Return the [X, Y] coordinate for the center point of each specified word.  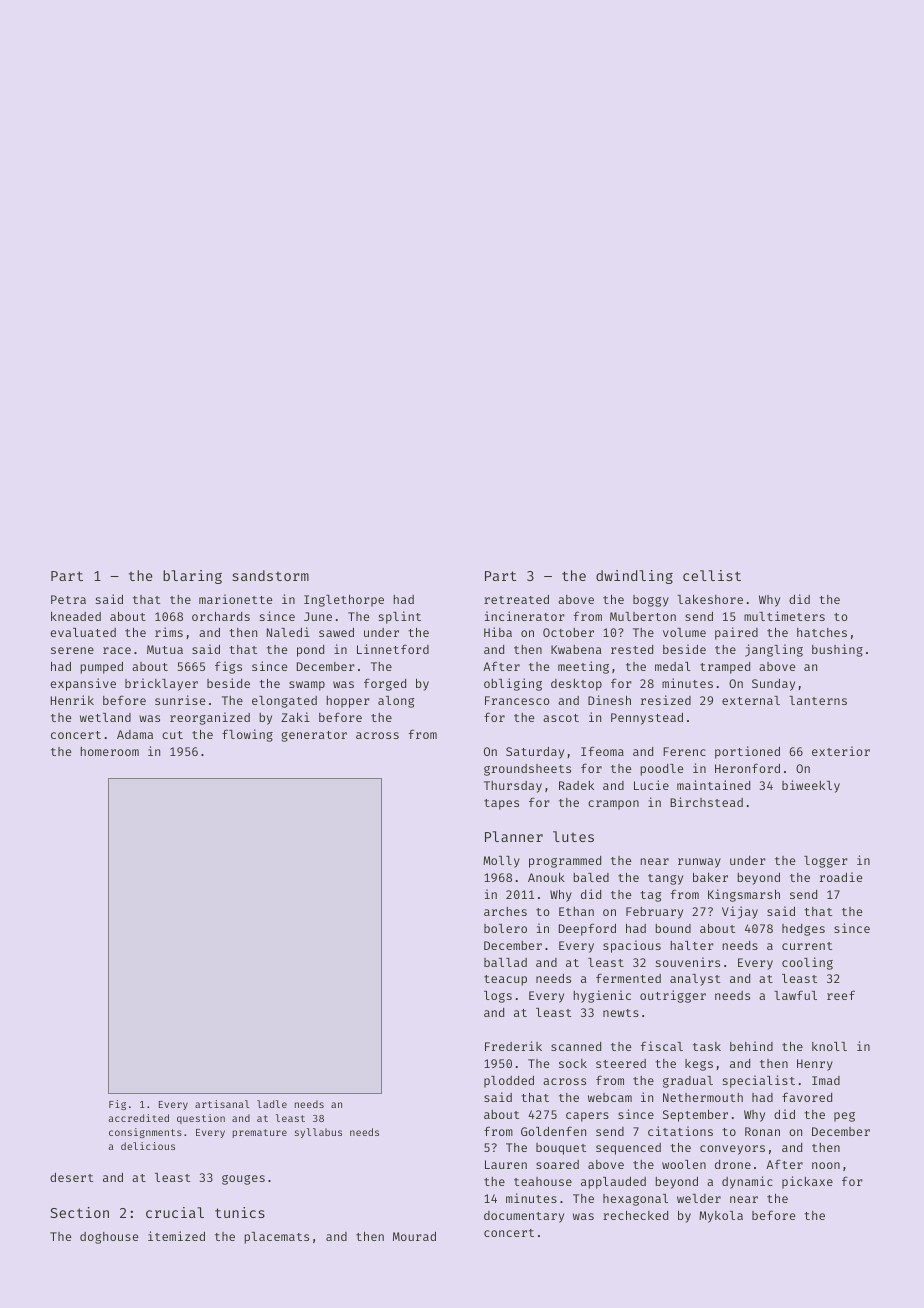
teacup [505, 980]
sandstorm [270, 575]
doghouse [109, 1238]
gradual [688, 1082]
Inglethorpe [344, 601]
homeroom [109, 751]
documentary [524, 1217]
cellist [712, 575]
